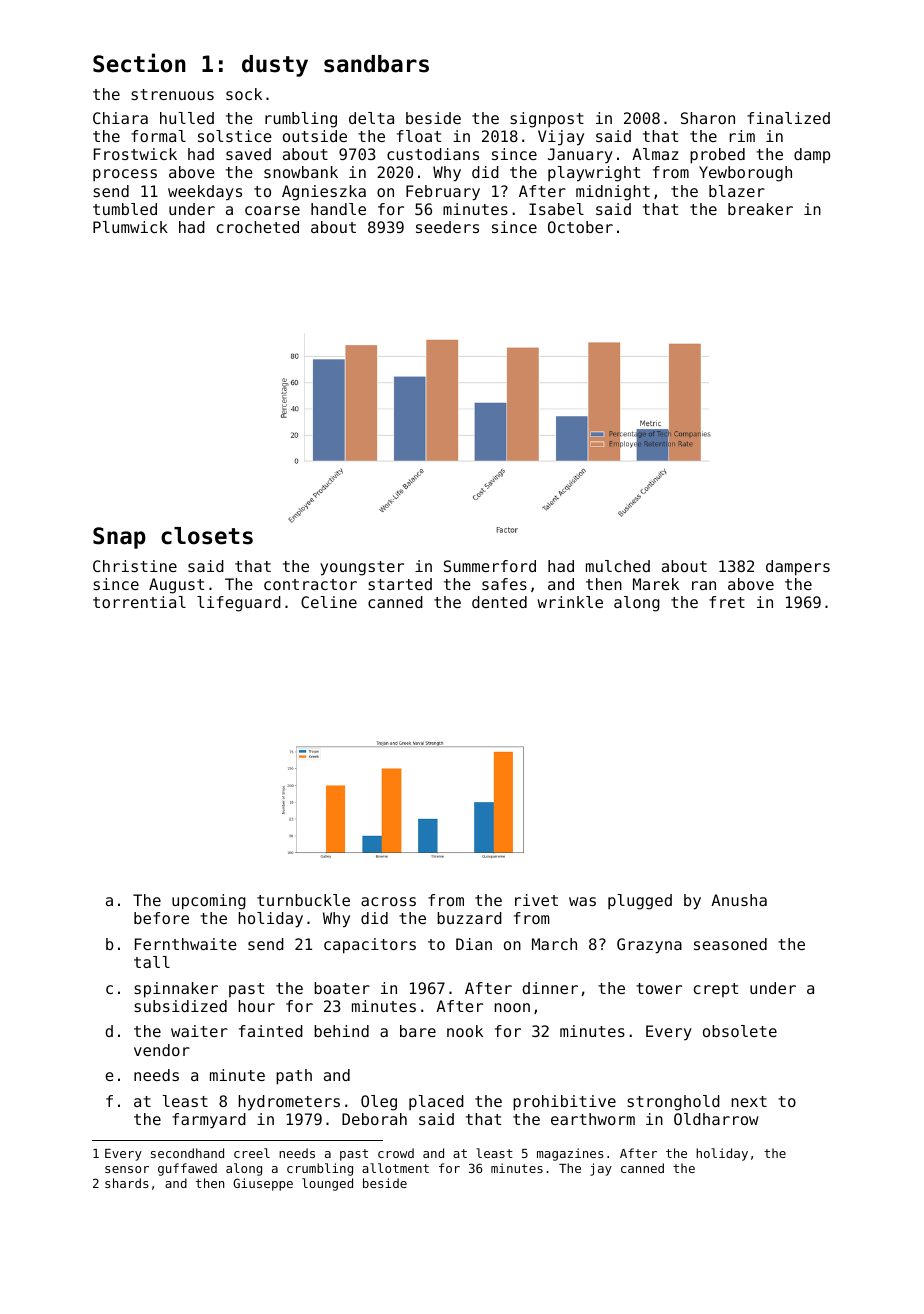 This screenshot has width=924, height=1314. What do you see at coordinates (547, 120) in the screenshot?
I see `signpost` at bounding box center [547, 120].
